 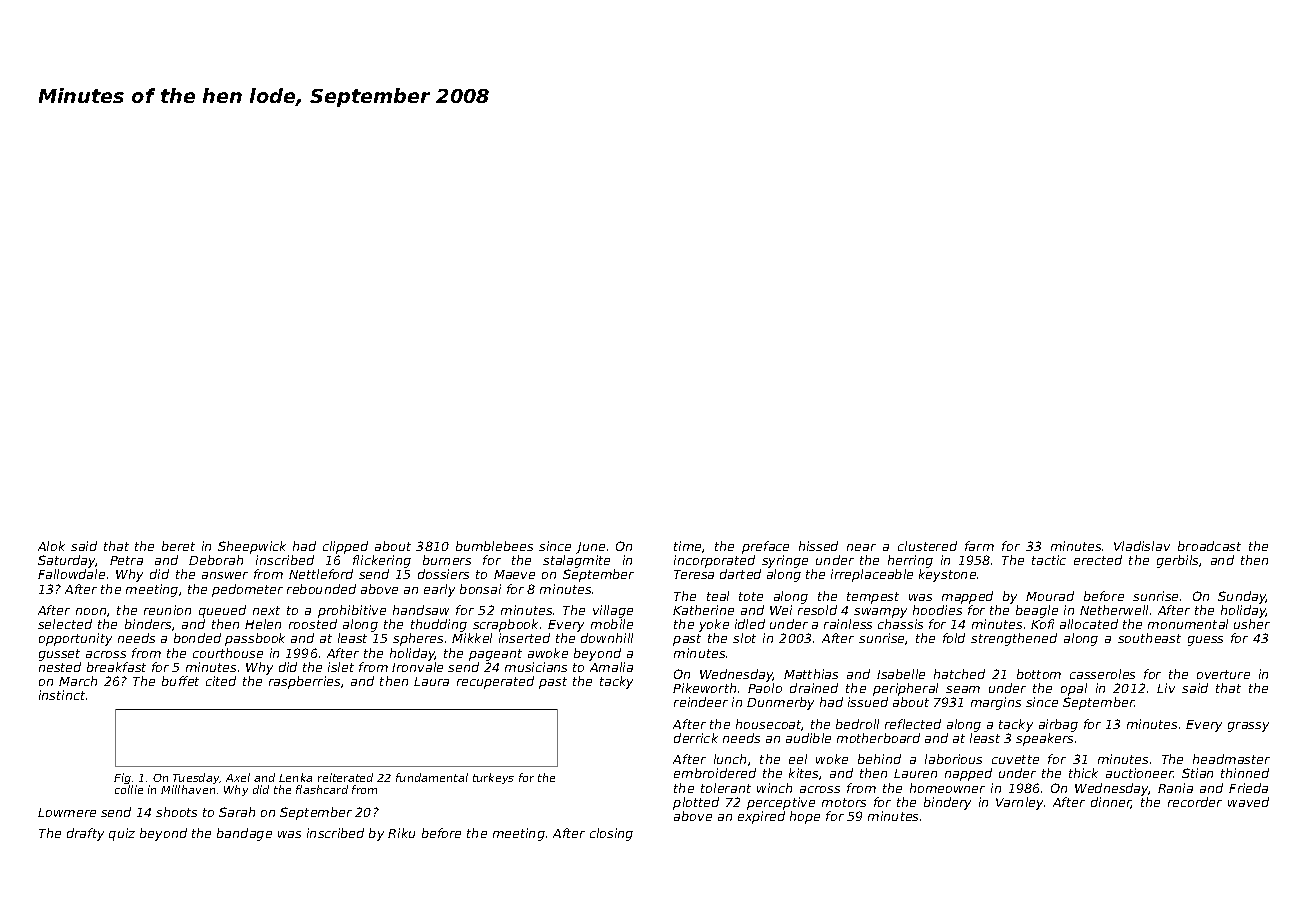 I want to click on keystone, so click(x=947, y=575).
